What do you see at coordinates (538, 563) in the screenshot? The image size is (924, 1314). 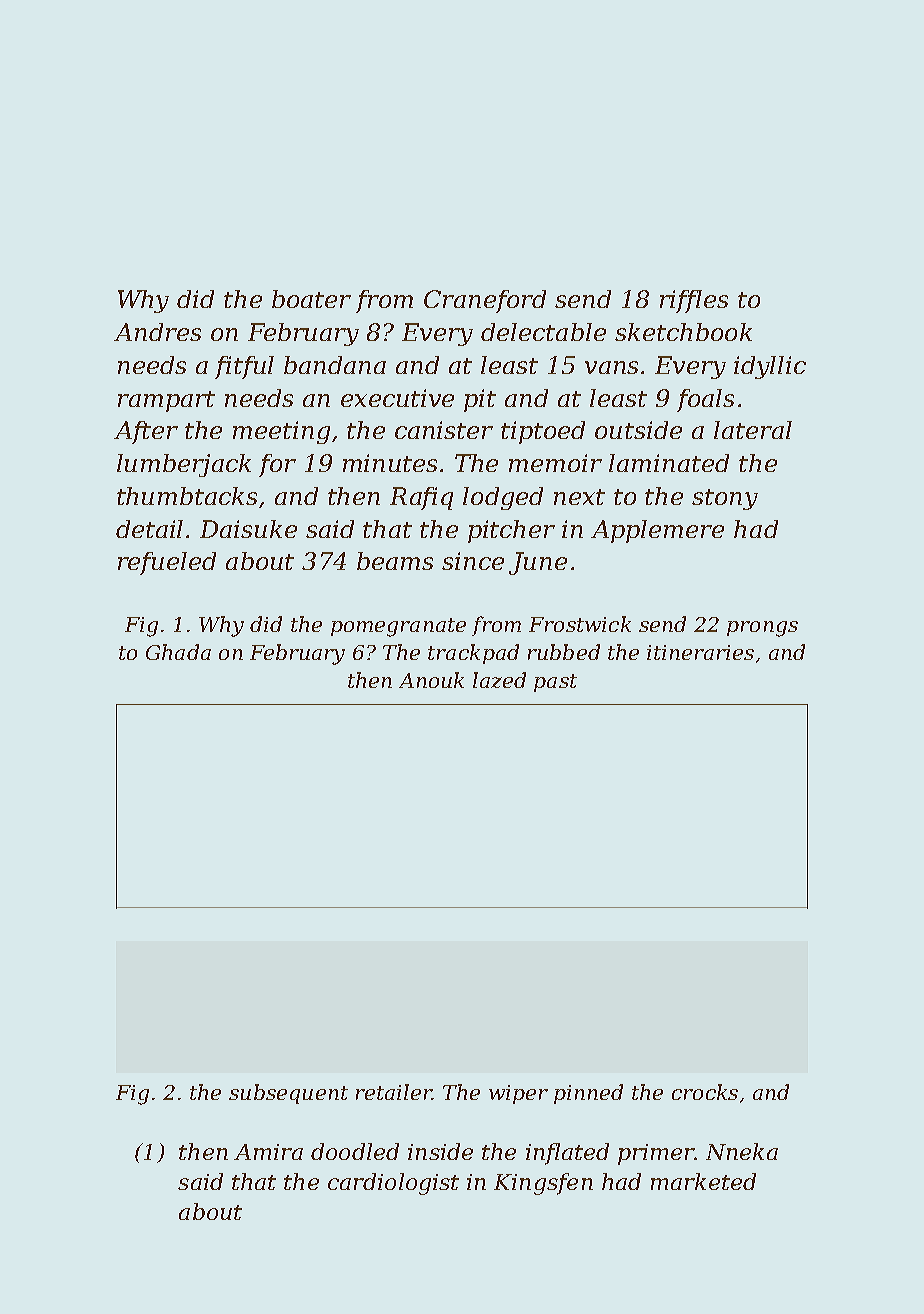 I see `June` at bounding box center [538, 563].
